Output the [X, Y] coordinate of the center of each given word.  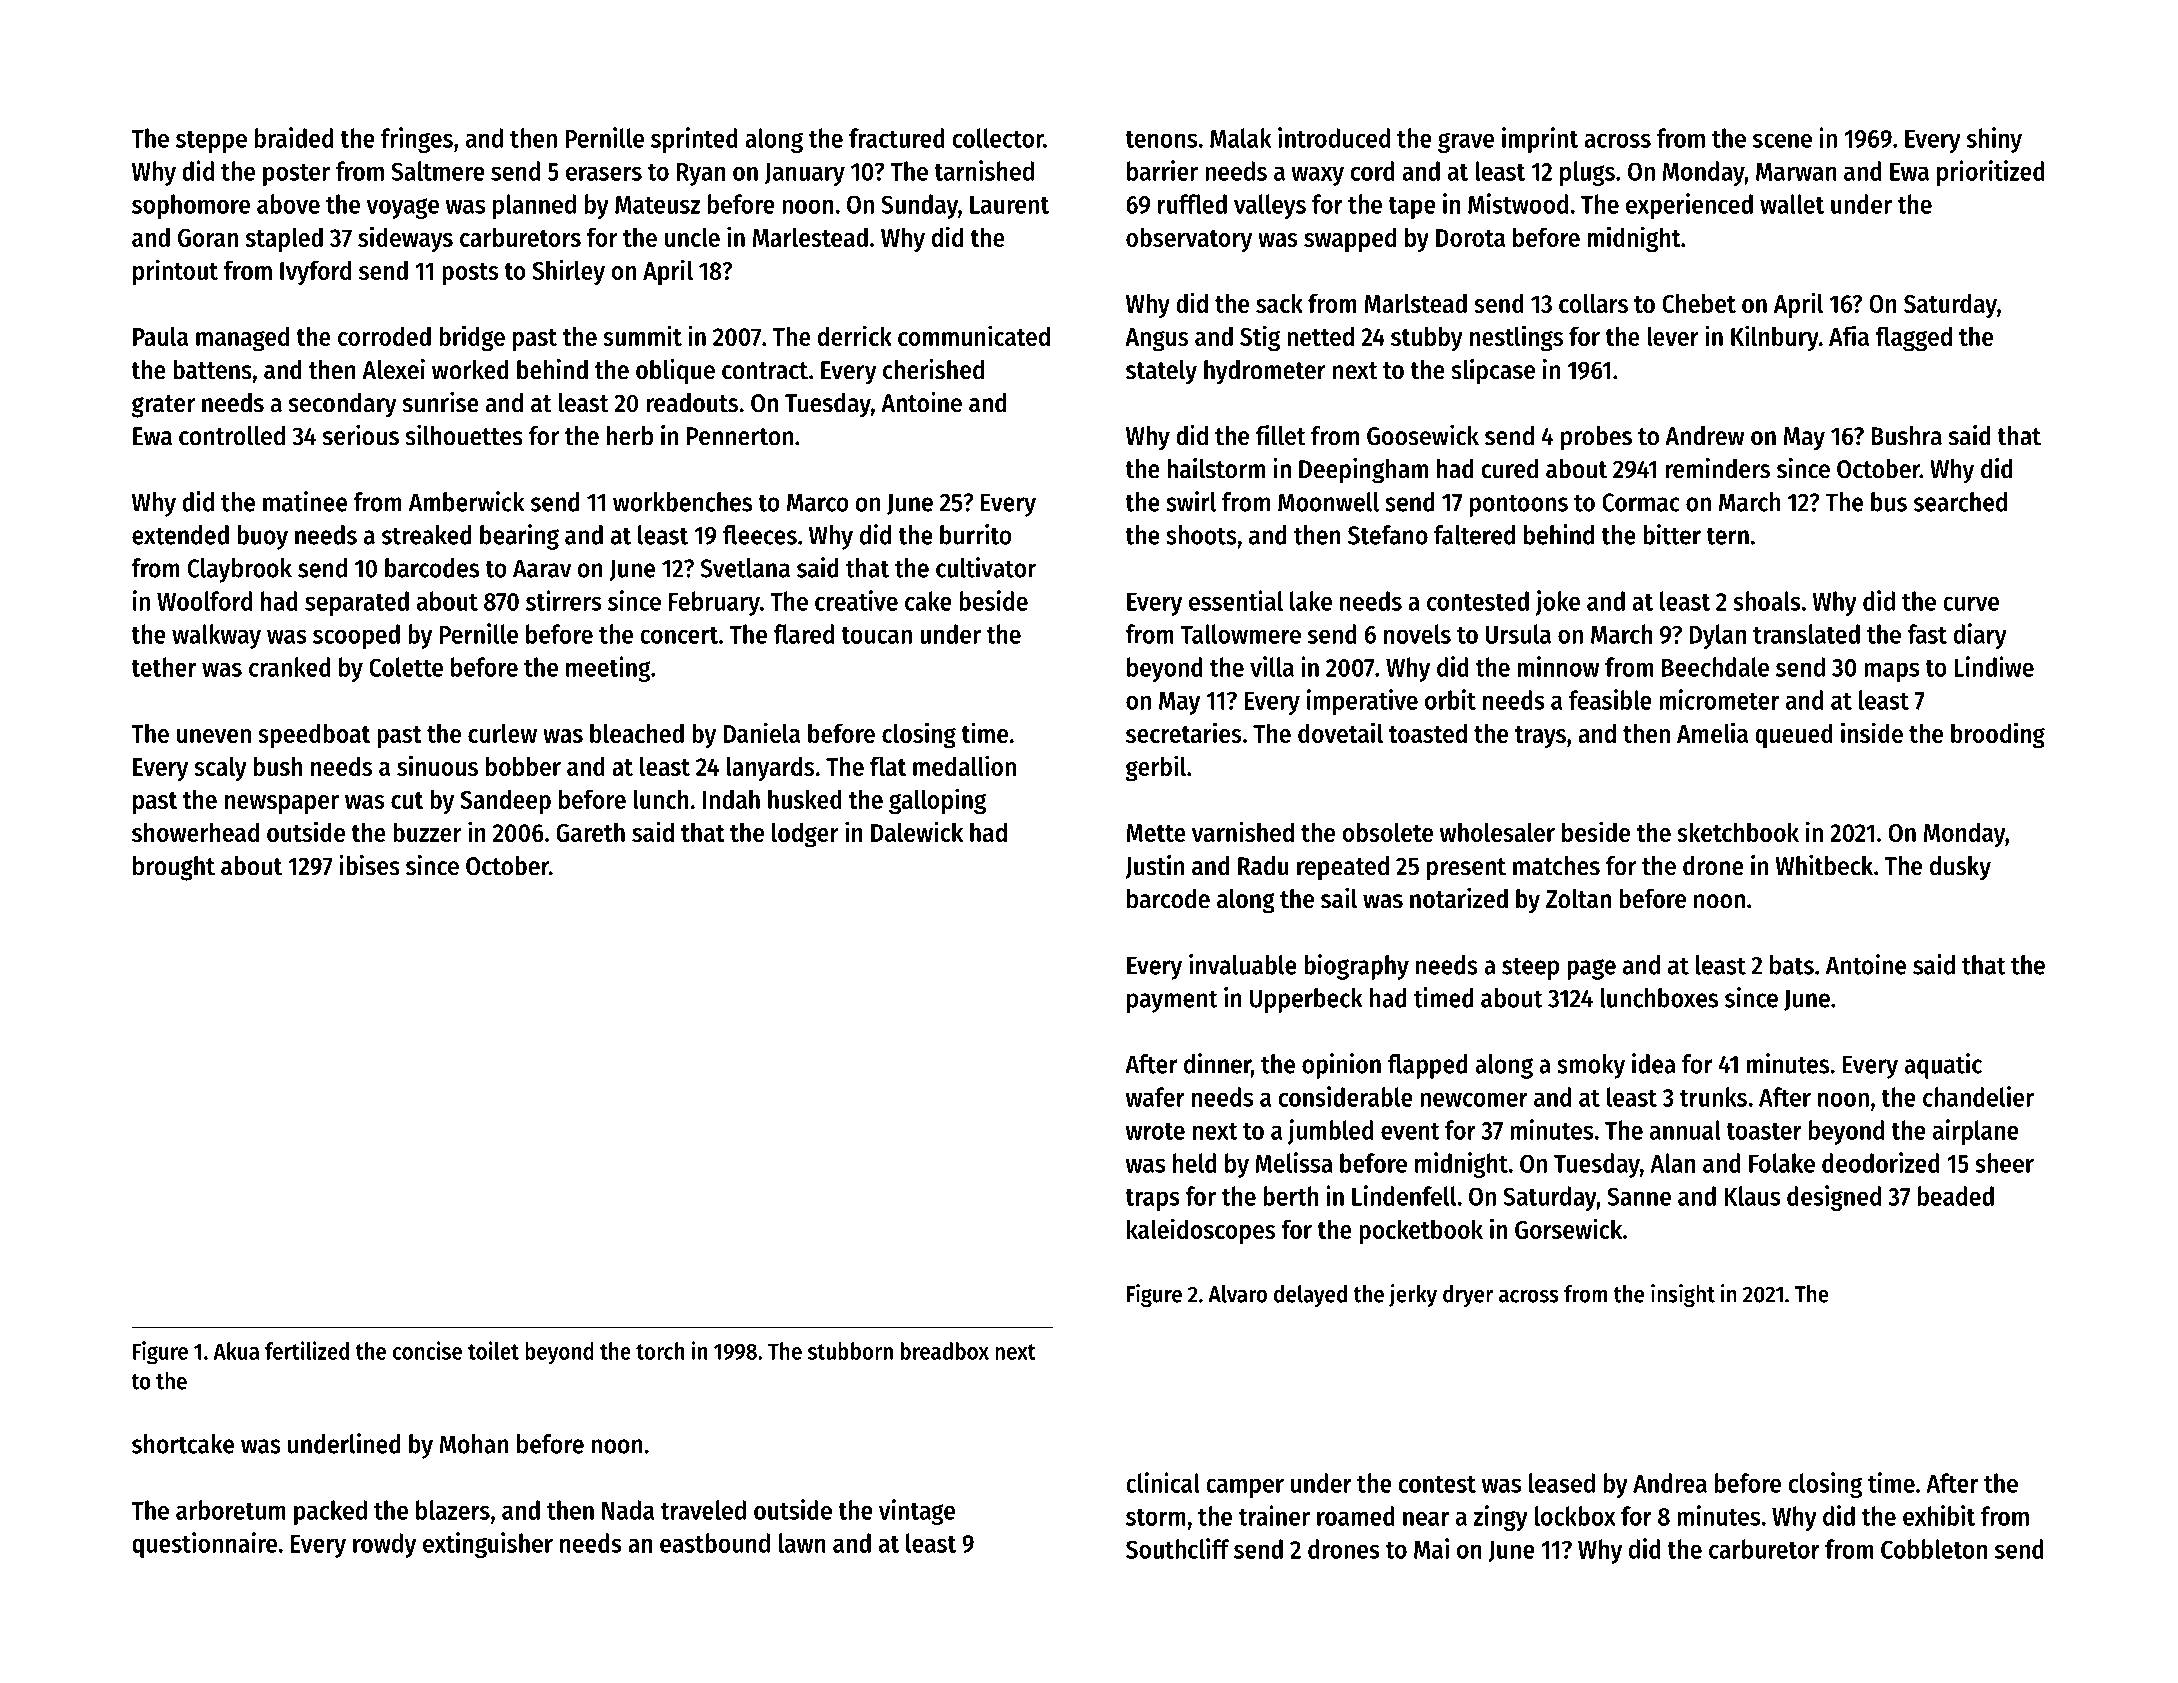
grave [1466, 142]
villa [1272, 666]
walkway [216, 636]
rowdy [384, 1545]
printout [175, 272]
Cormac [1641, 502]
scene [1782, 140]
